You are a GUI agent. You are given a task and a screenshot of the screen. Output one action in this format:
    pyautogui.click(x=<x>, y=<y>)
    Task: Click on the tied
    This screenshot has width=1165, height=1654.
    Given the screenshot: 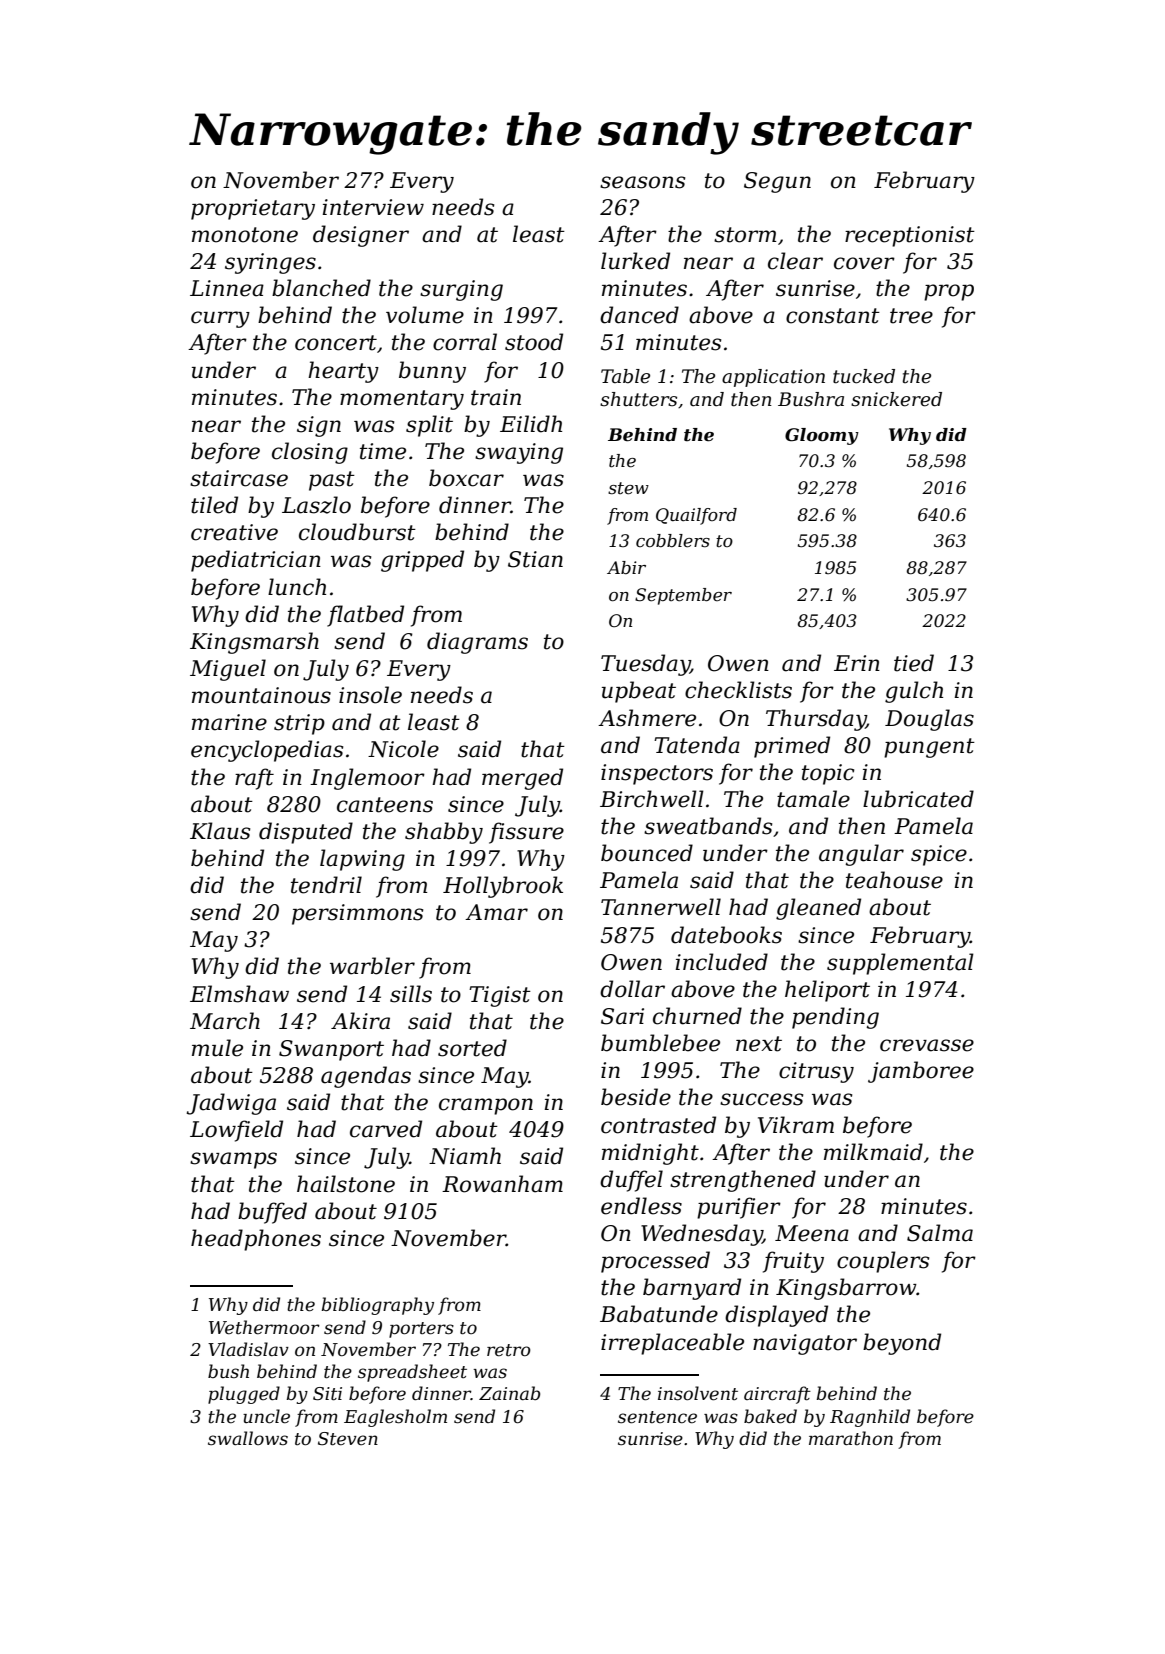 What is the action you would take?
    pyautogui.click(x=914, y=663)
